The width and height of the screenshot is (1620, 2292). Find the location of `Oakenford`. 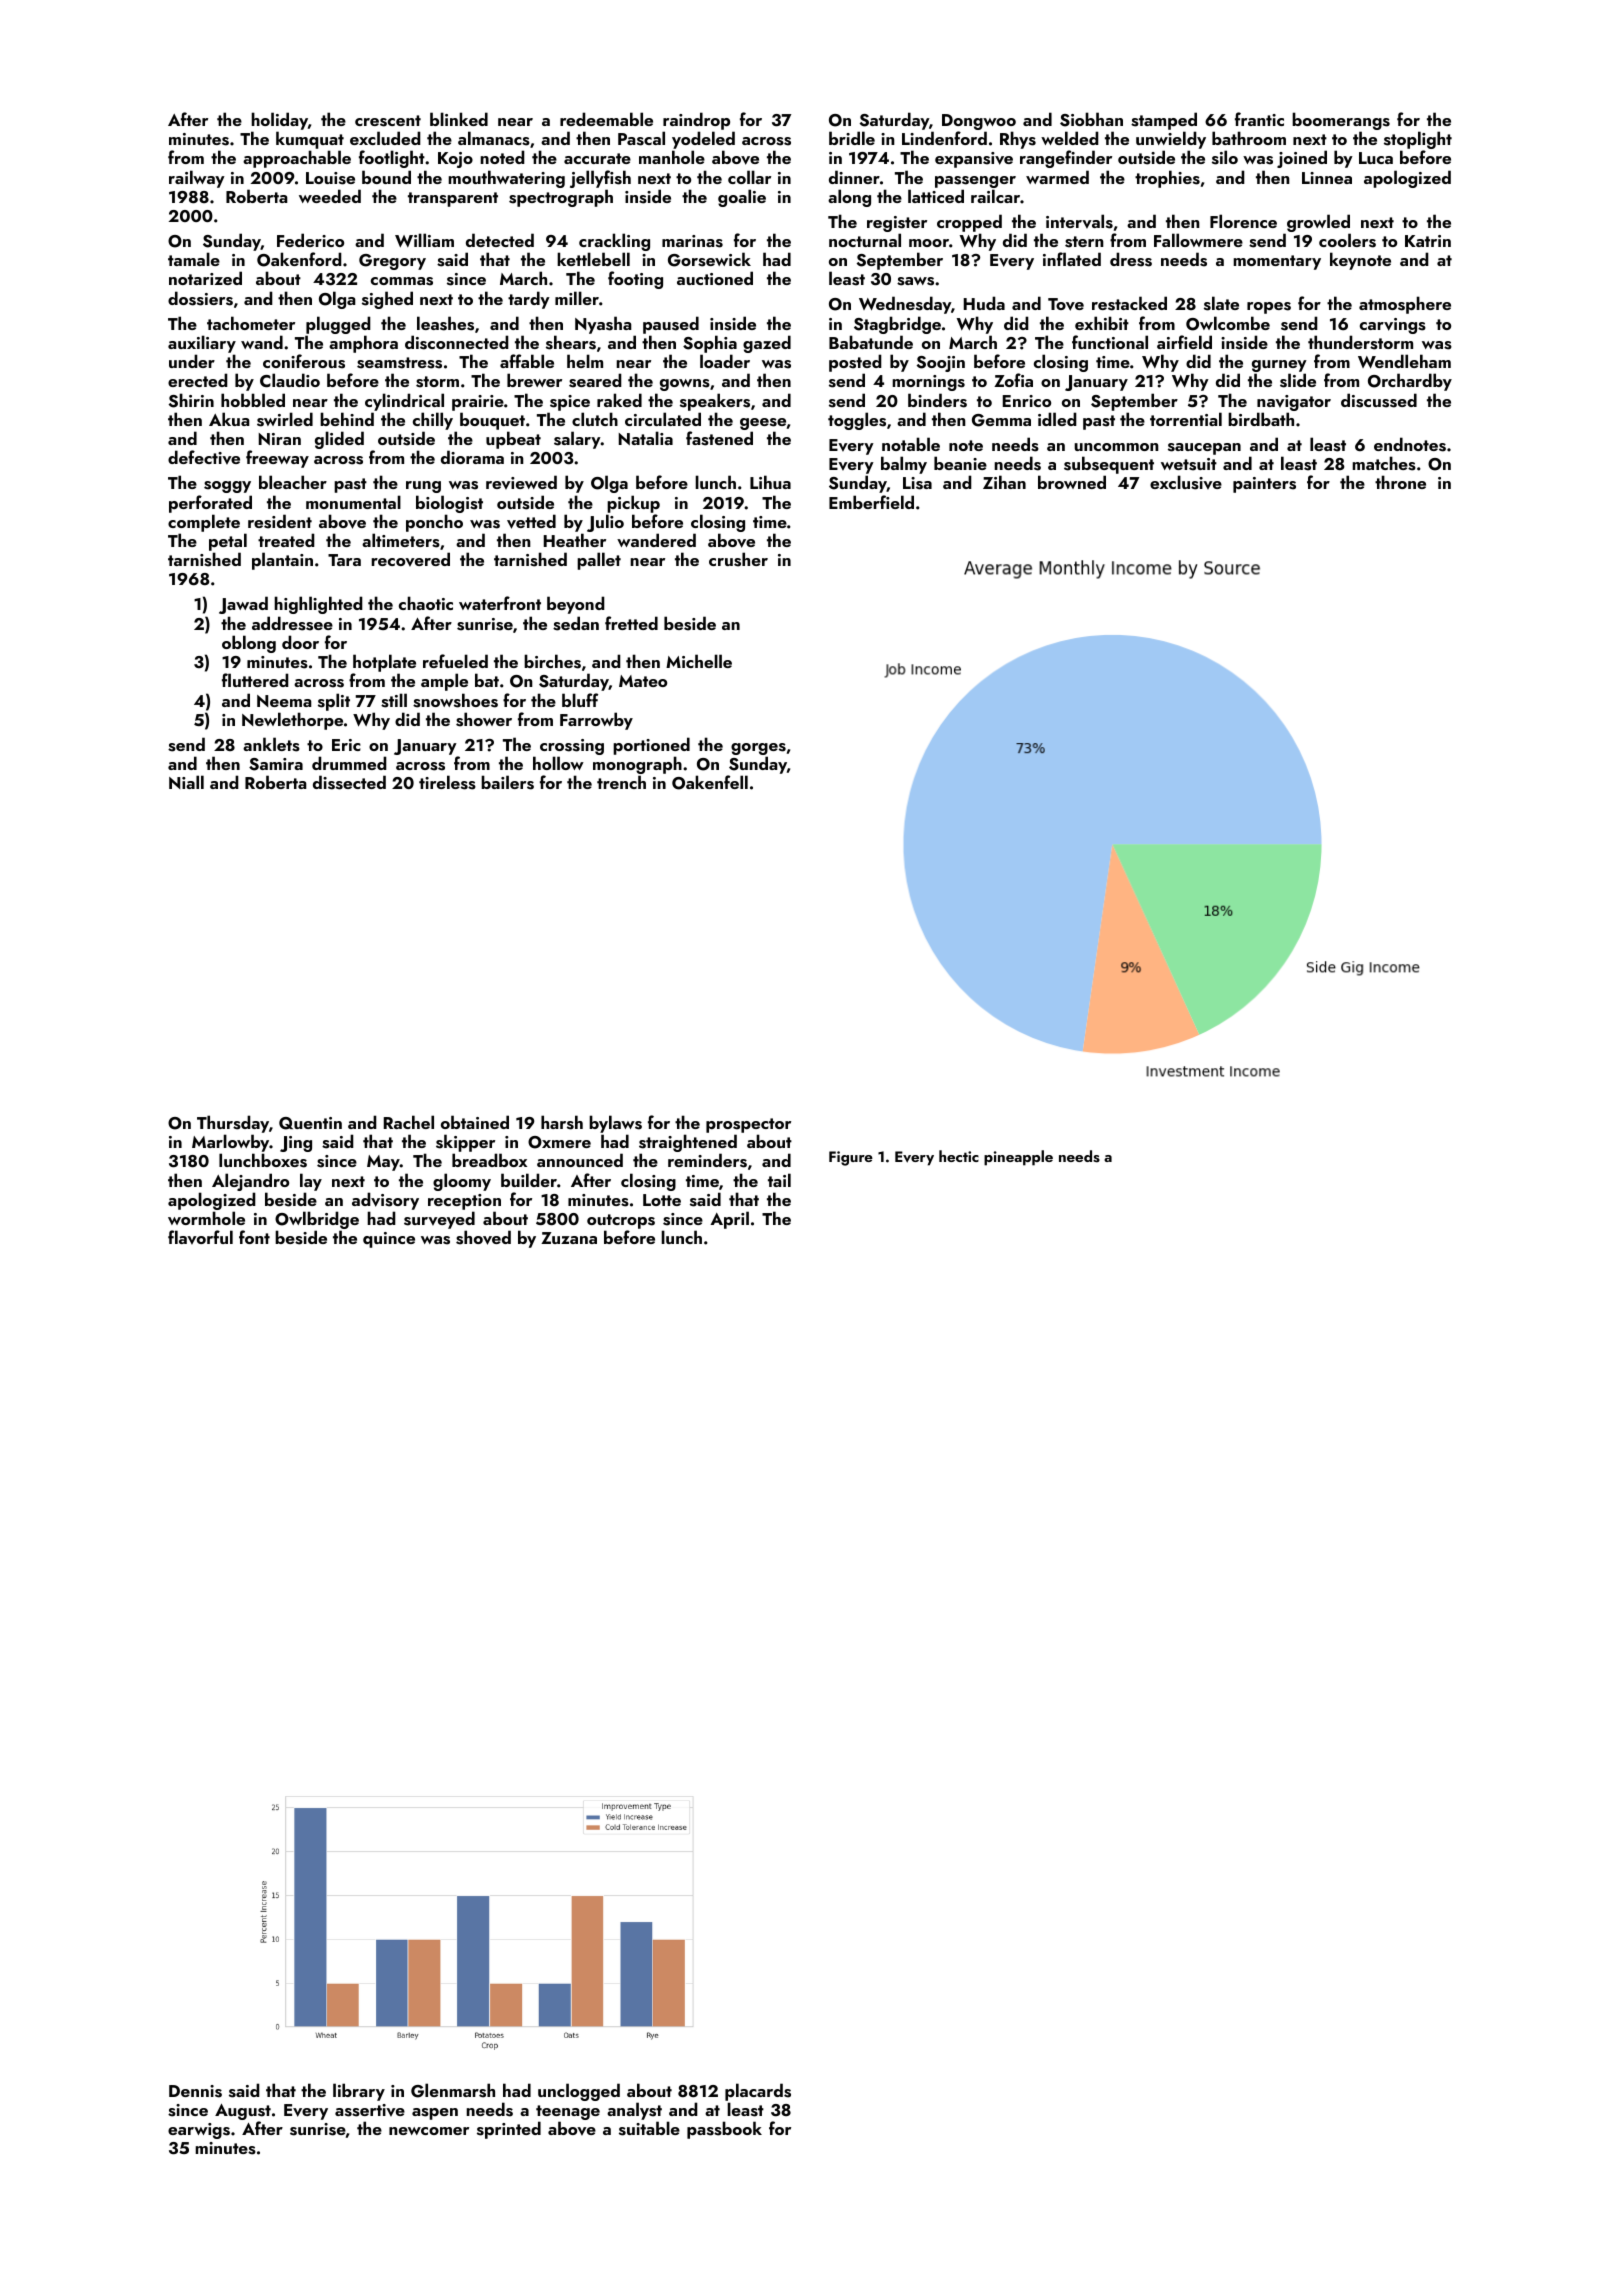

Oakenford is located at coordinates (299, 259).
